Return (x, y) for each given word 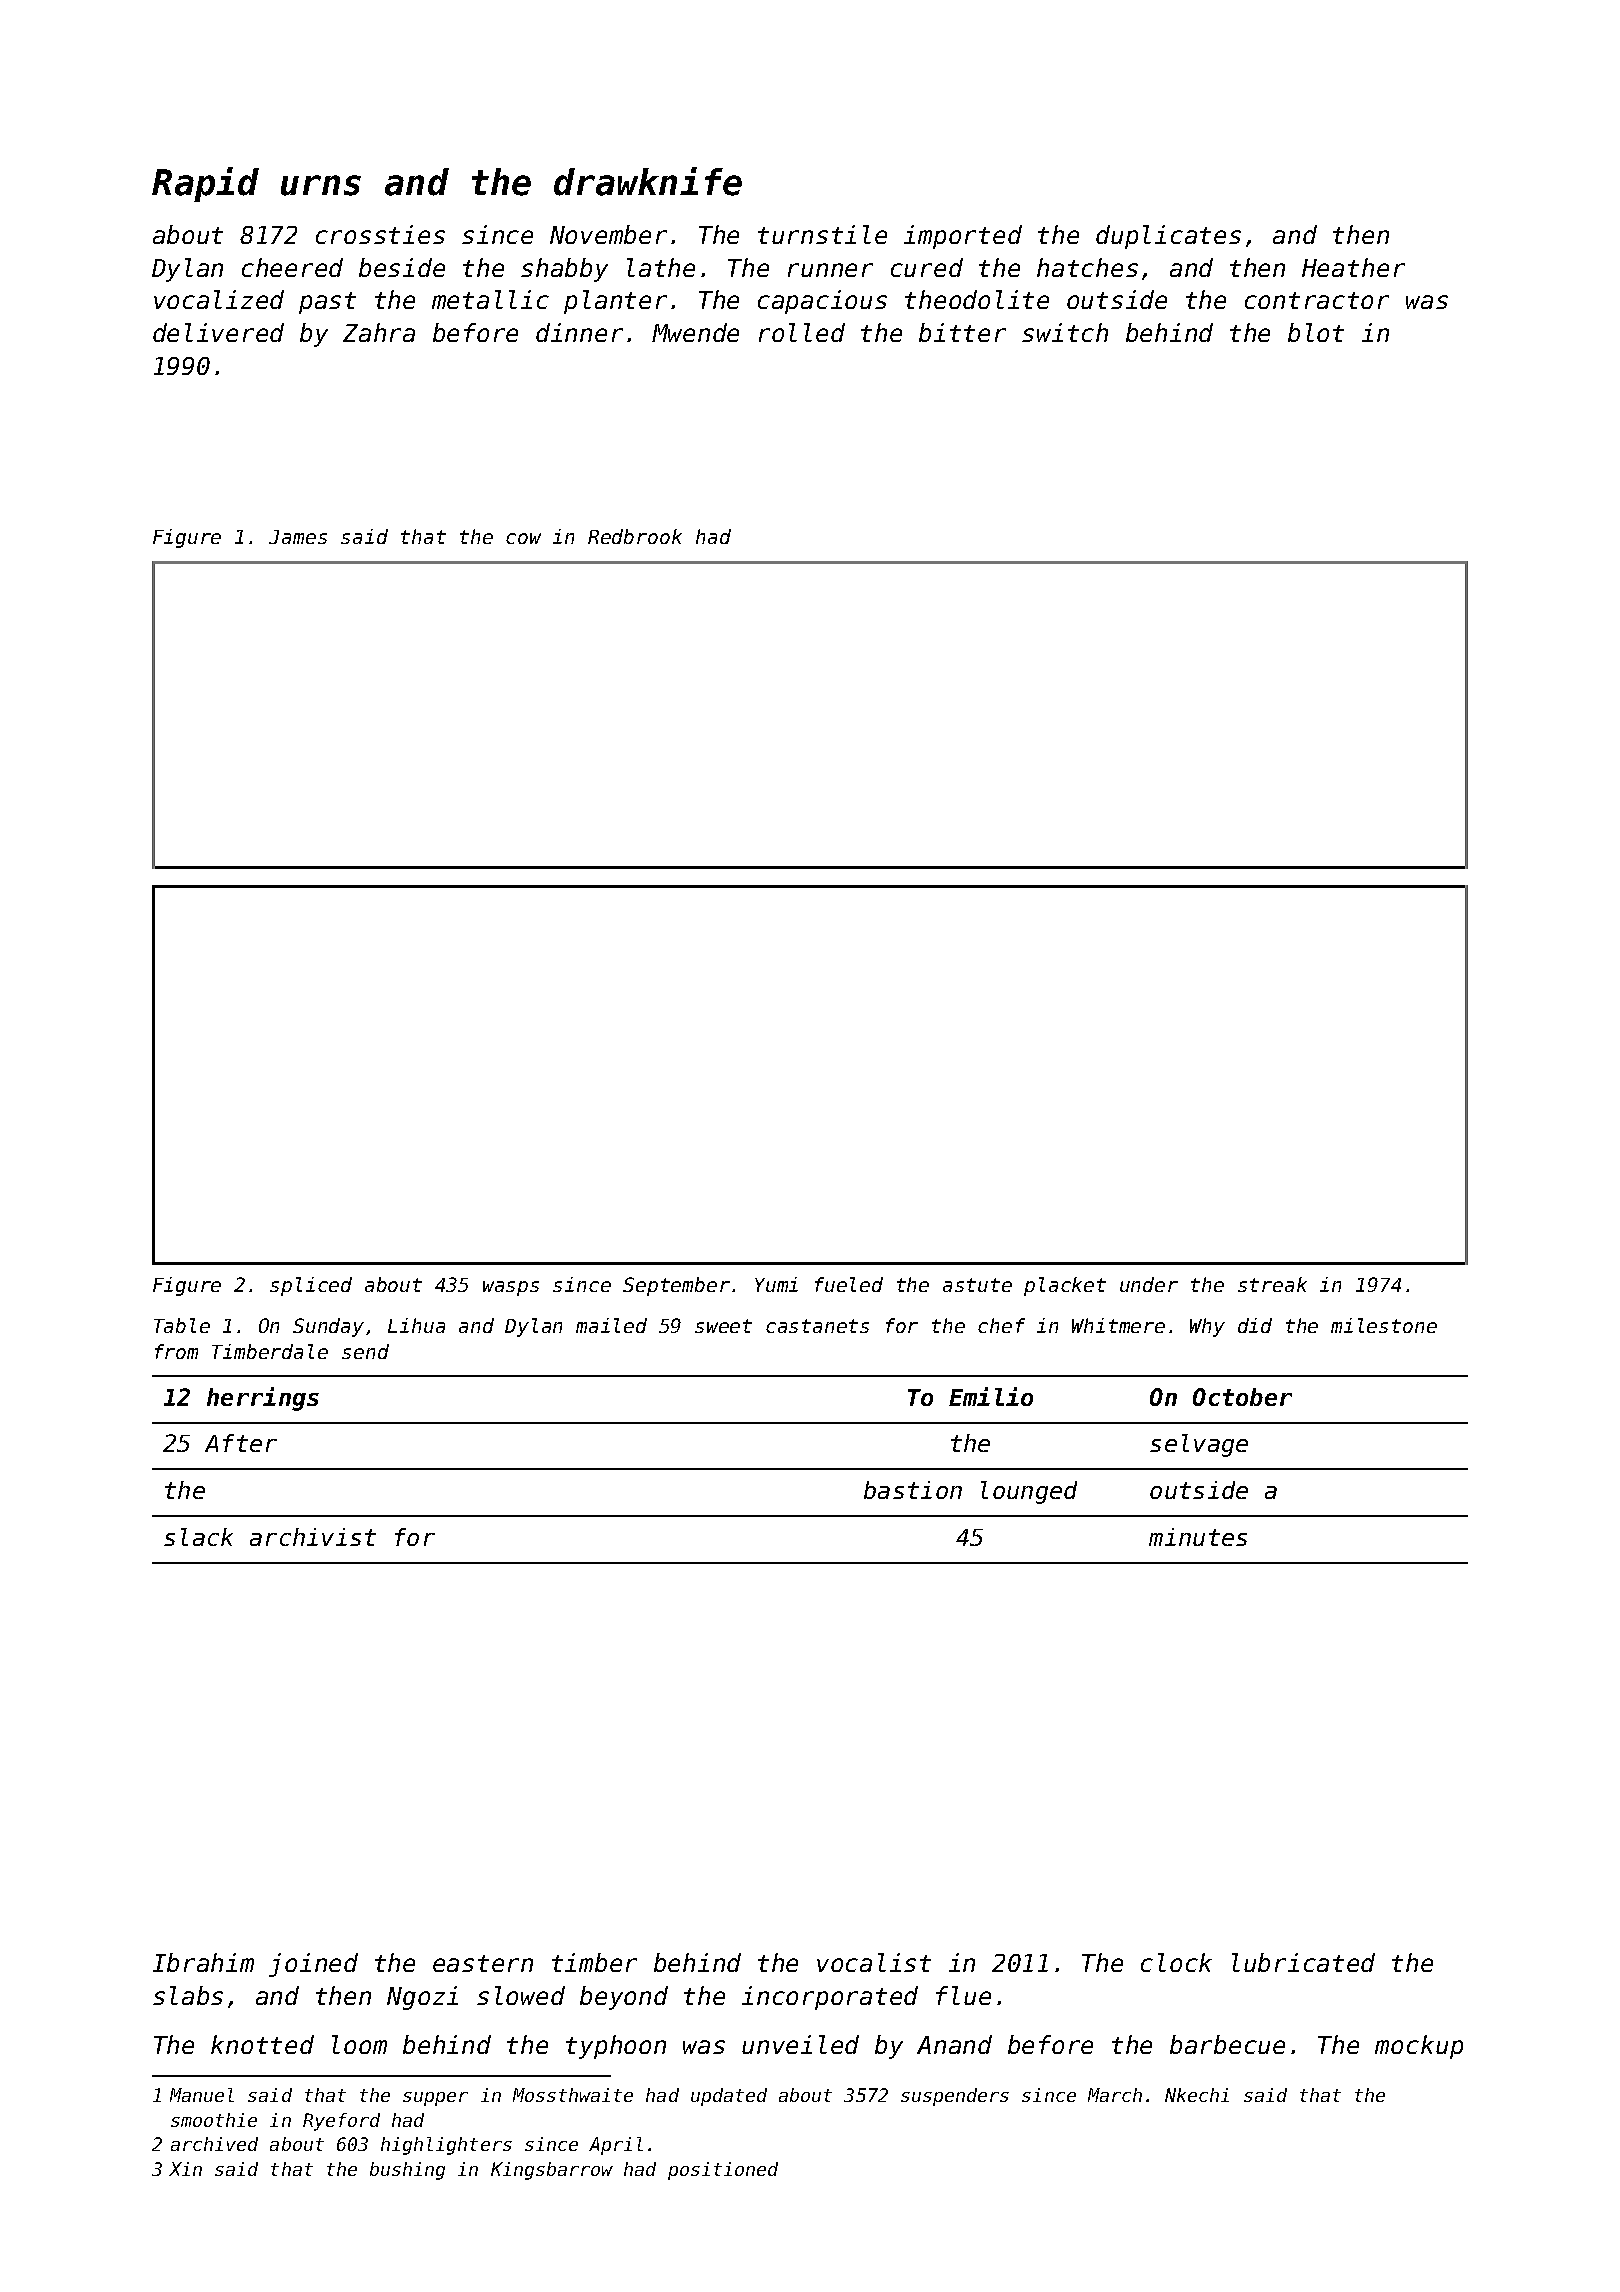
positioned (723, 2171)
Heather (1353, 267)
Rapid (205, 184)
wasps (511, 1288)
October (1242, 1397)
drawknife (648, 181)
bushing (407, 2171)
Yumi (776, 1284)
